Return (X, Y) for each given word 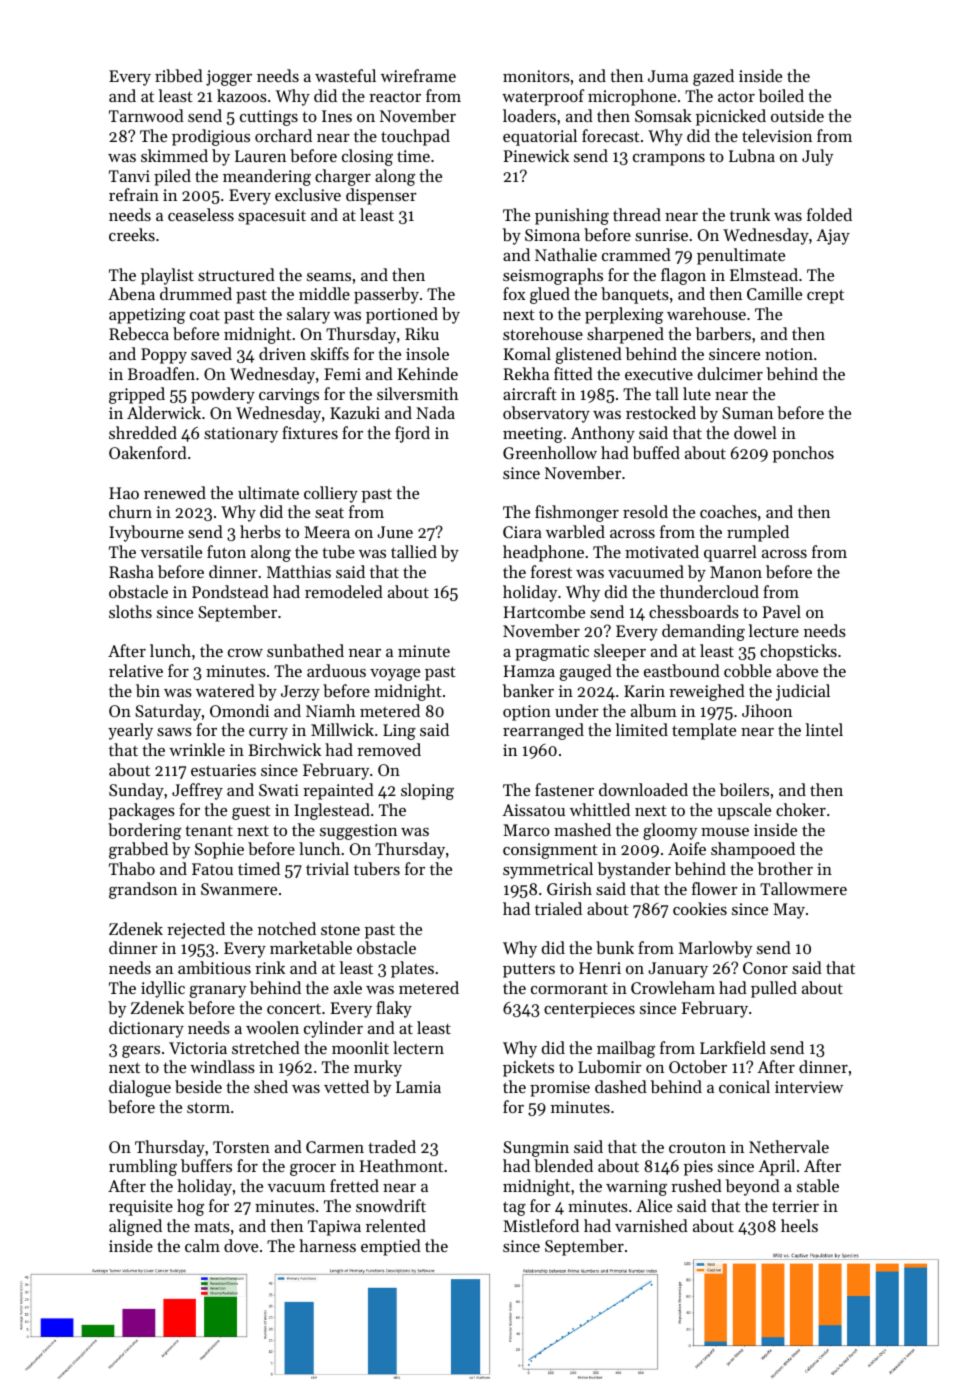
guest (251, 812)
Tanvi (129, 176)
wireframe (418, 75)
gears (141, 1052)
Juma (668, 76)
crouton (697, 1148)
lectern (418, 1047)
